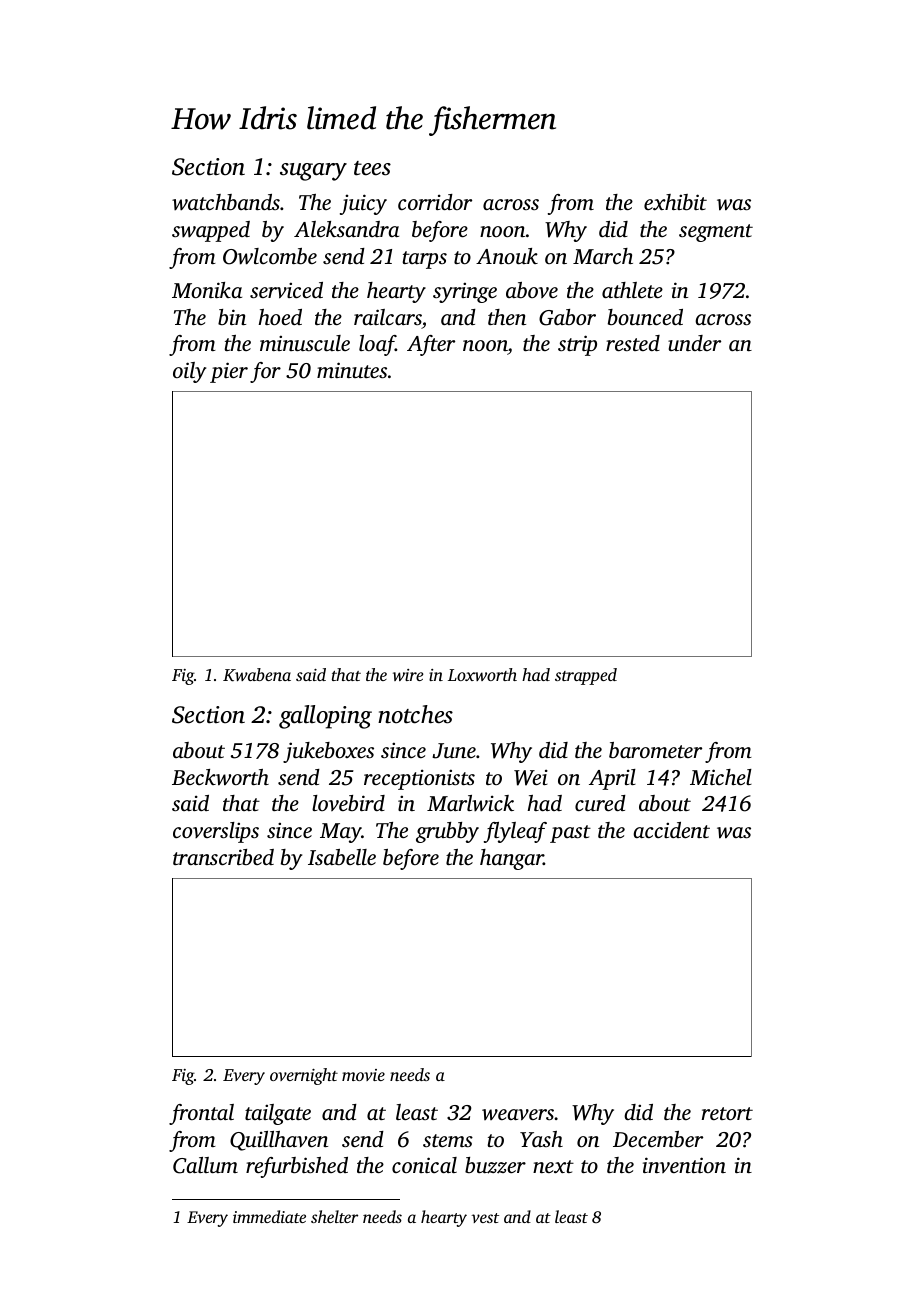 This screenshot has height=1311, width=924. What do you see at coordinates (586, 676) in the screenshot?
I see `strapped` at bounding box center [586, 676].
